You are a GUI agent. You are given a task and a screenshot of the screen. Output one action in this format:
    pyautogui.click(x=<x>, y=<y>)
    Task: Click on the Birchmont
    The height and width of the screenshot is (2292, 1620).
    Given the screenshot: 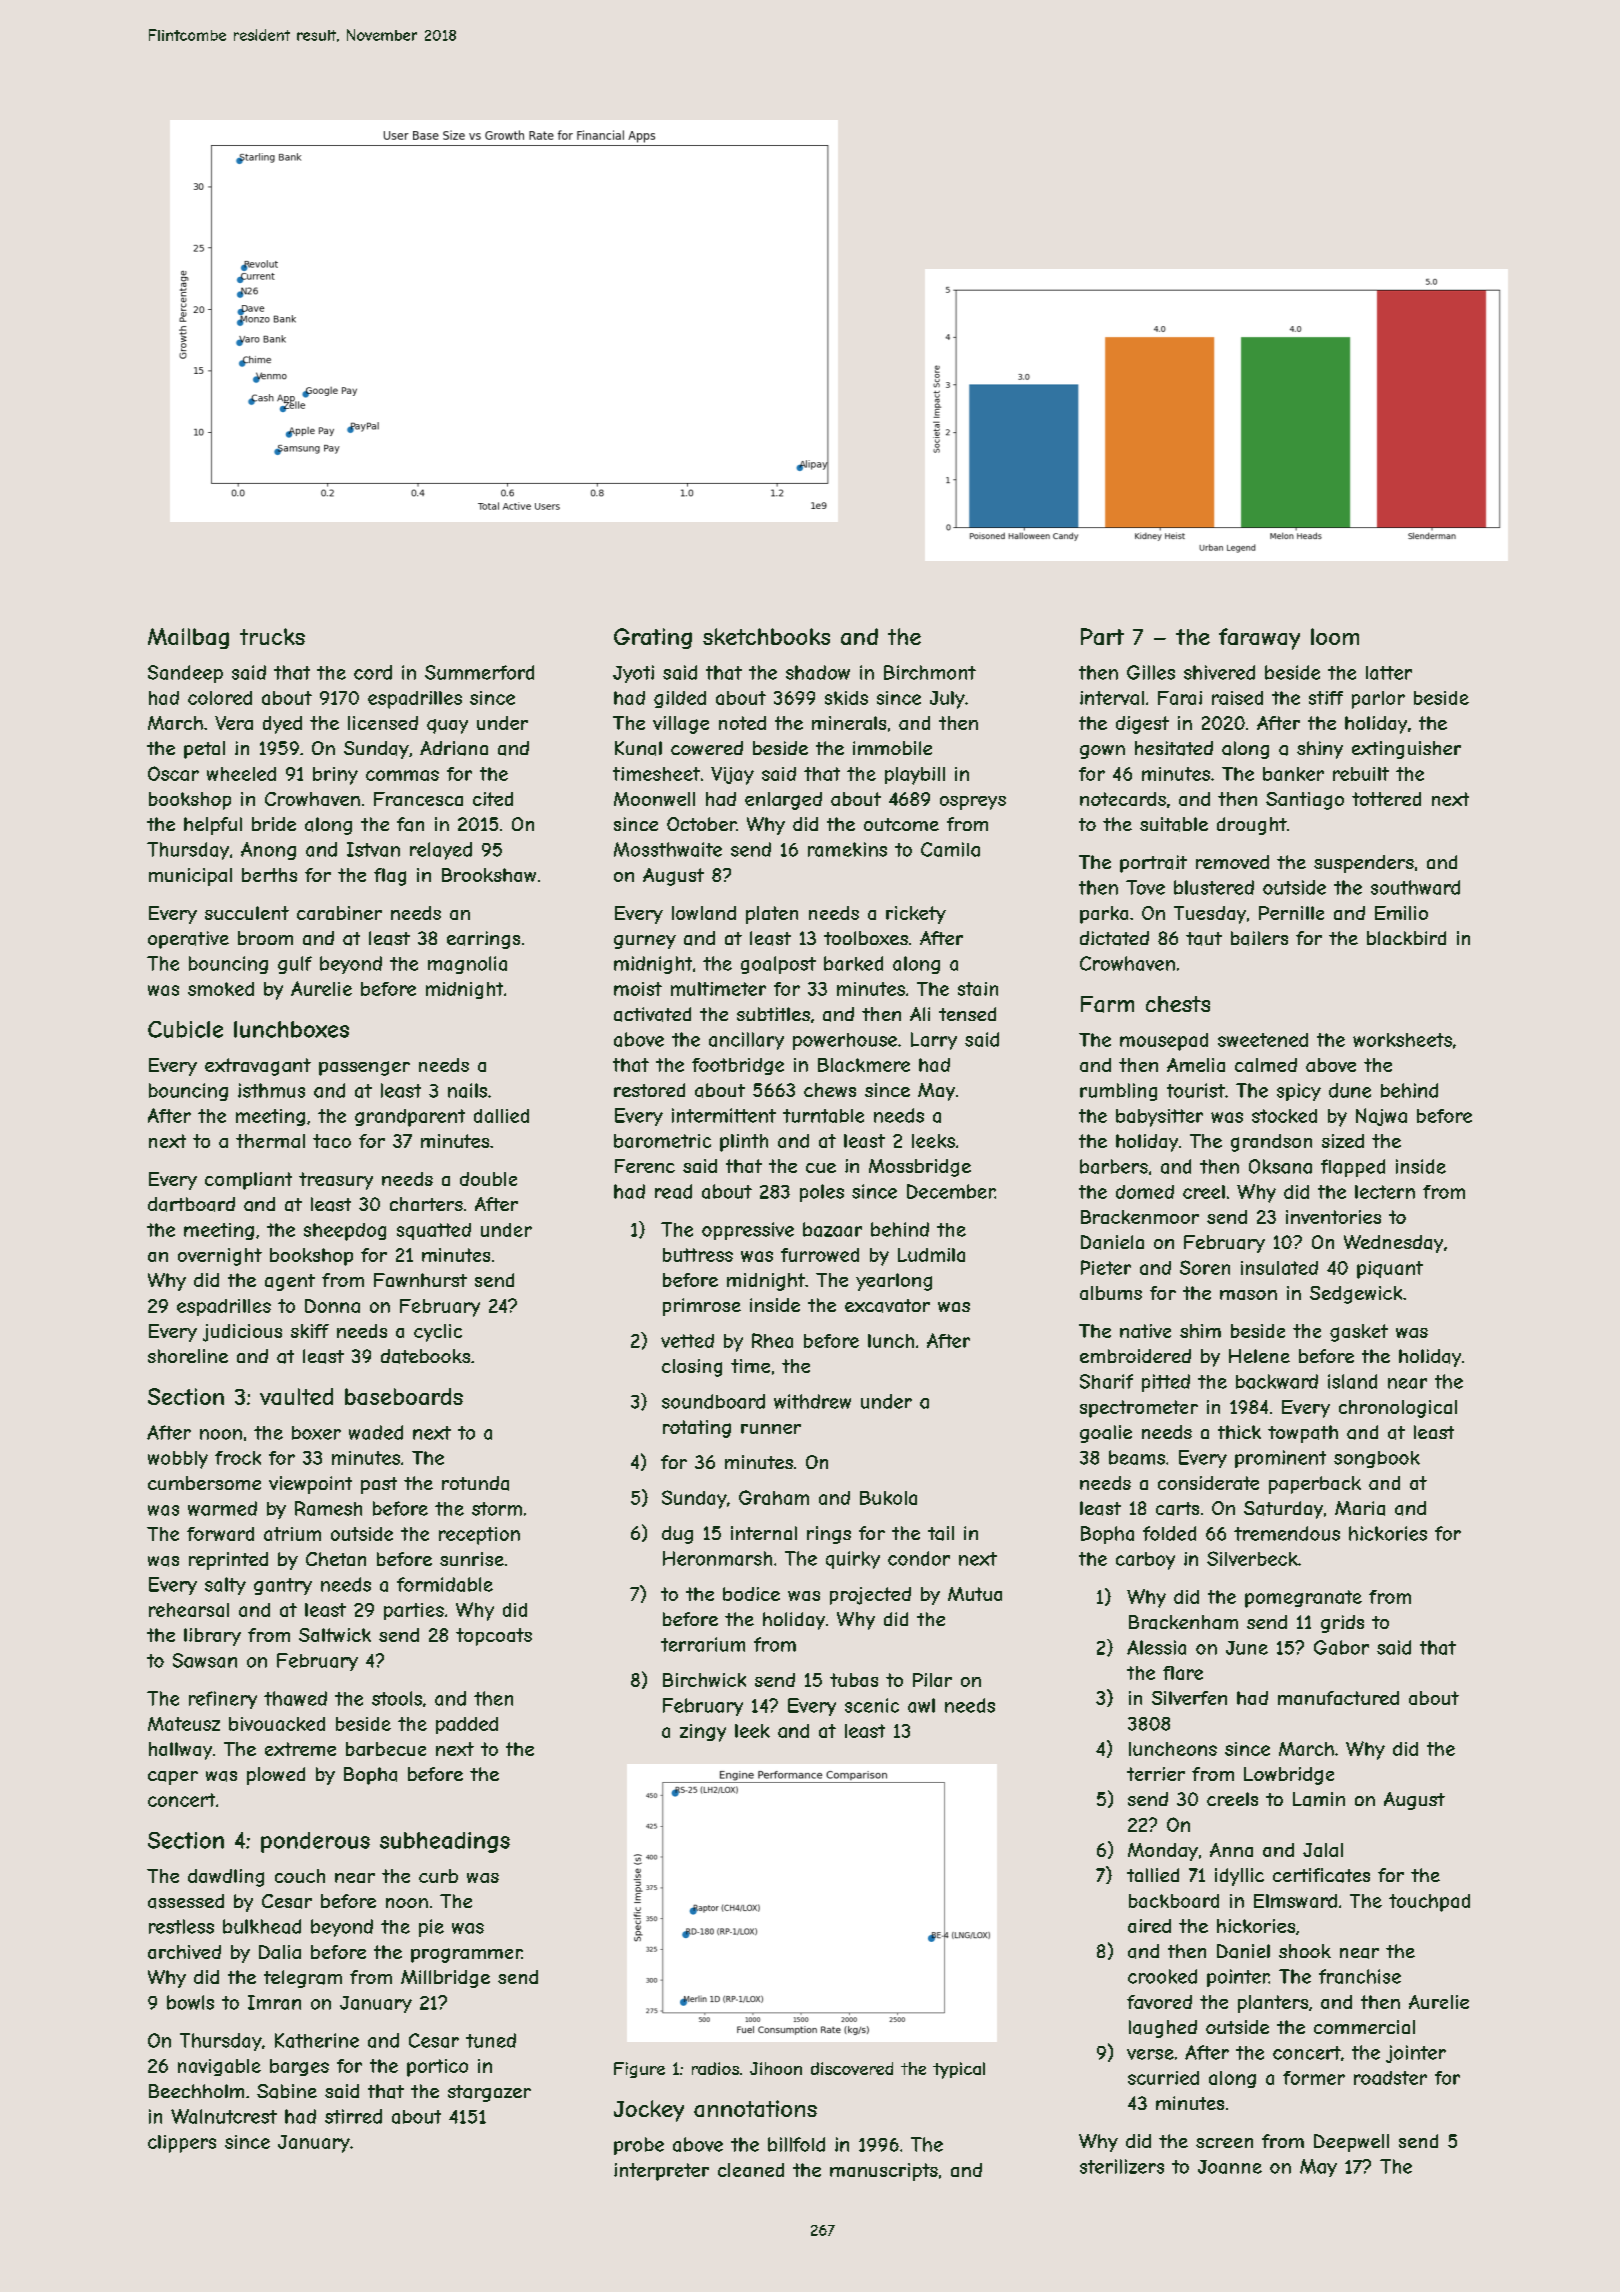 What is the action you would take?
    pyautogui.click(x=930, y=672)
